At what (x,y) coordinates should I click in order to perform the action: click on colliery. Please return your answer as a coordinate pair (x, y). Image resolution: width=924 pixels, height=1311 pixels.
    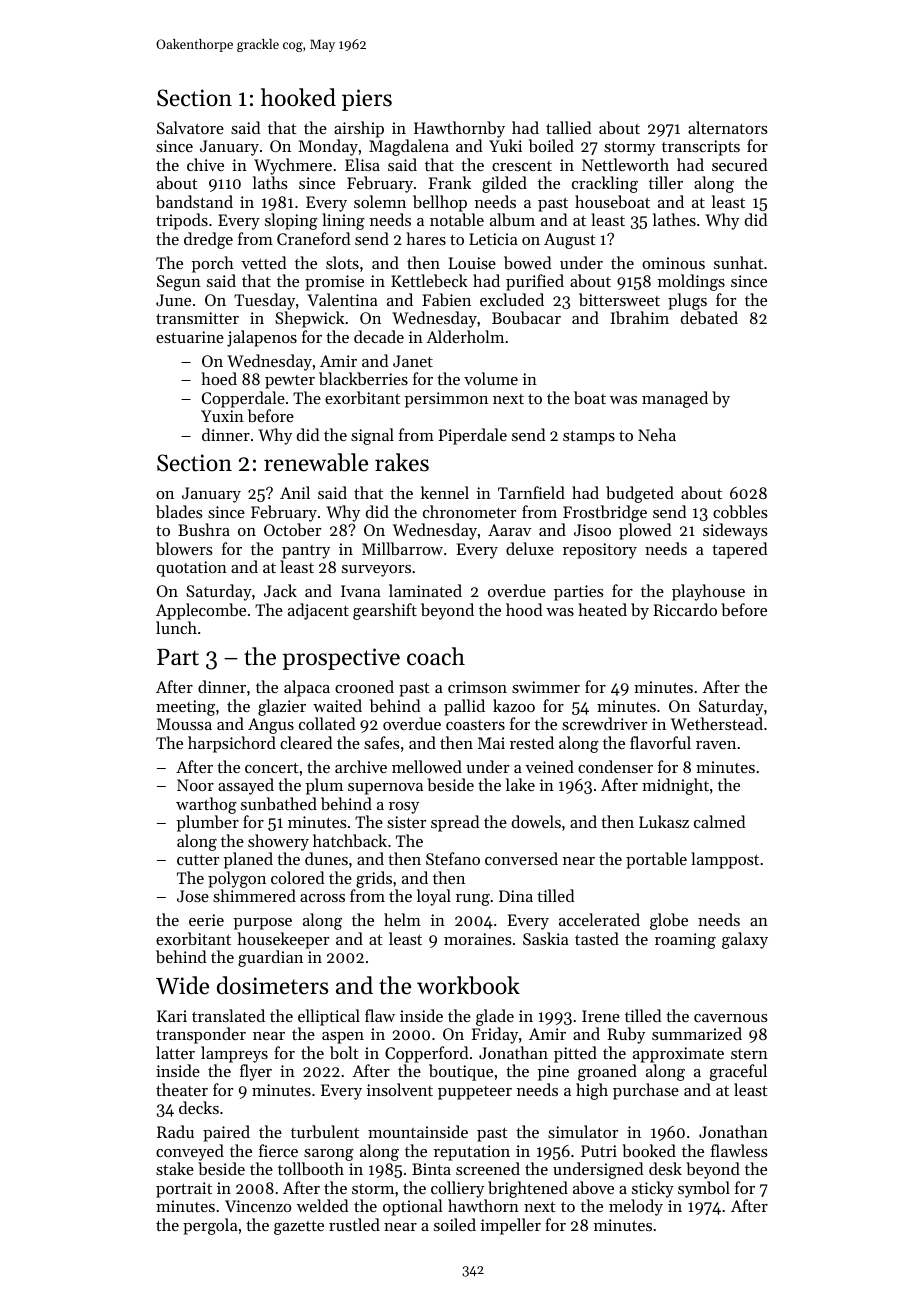
    Looking at the image, I should click on (457, 1189).
